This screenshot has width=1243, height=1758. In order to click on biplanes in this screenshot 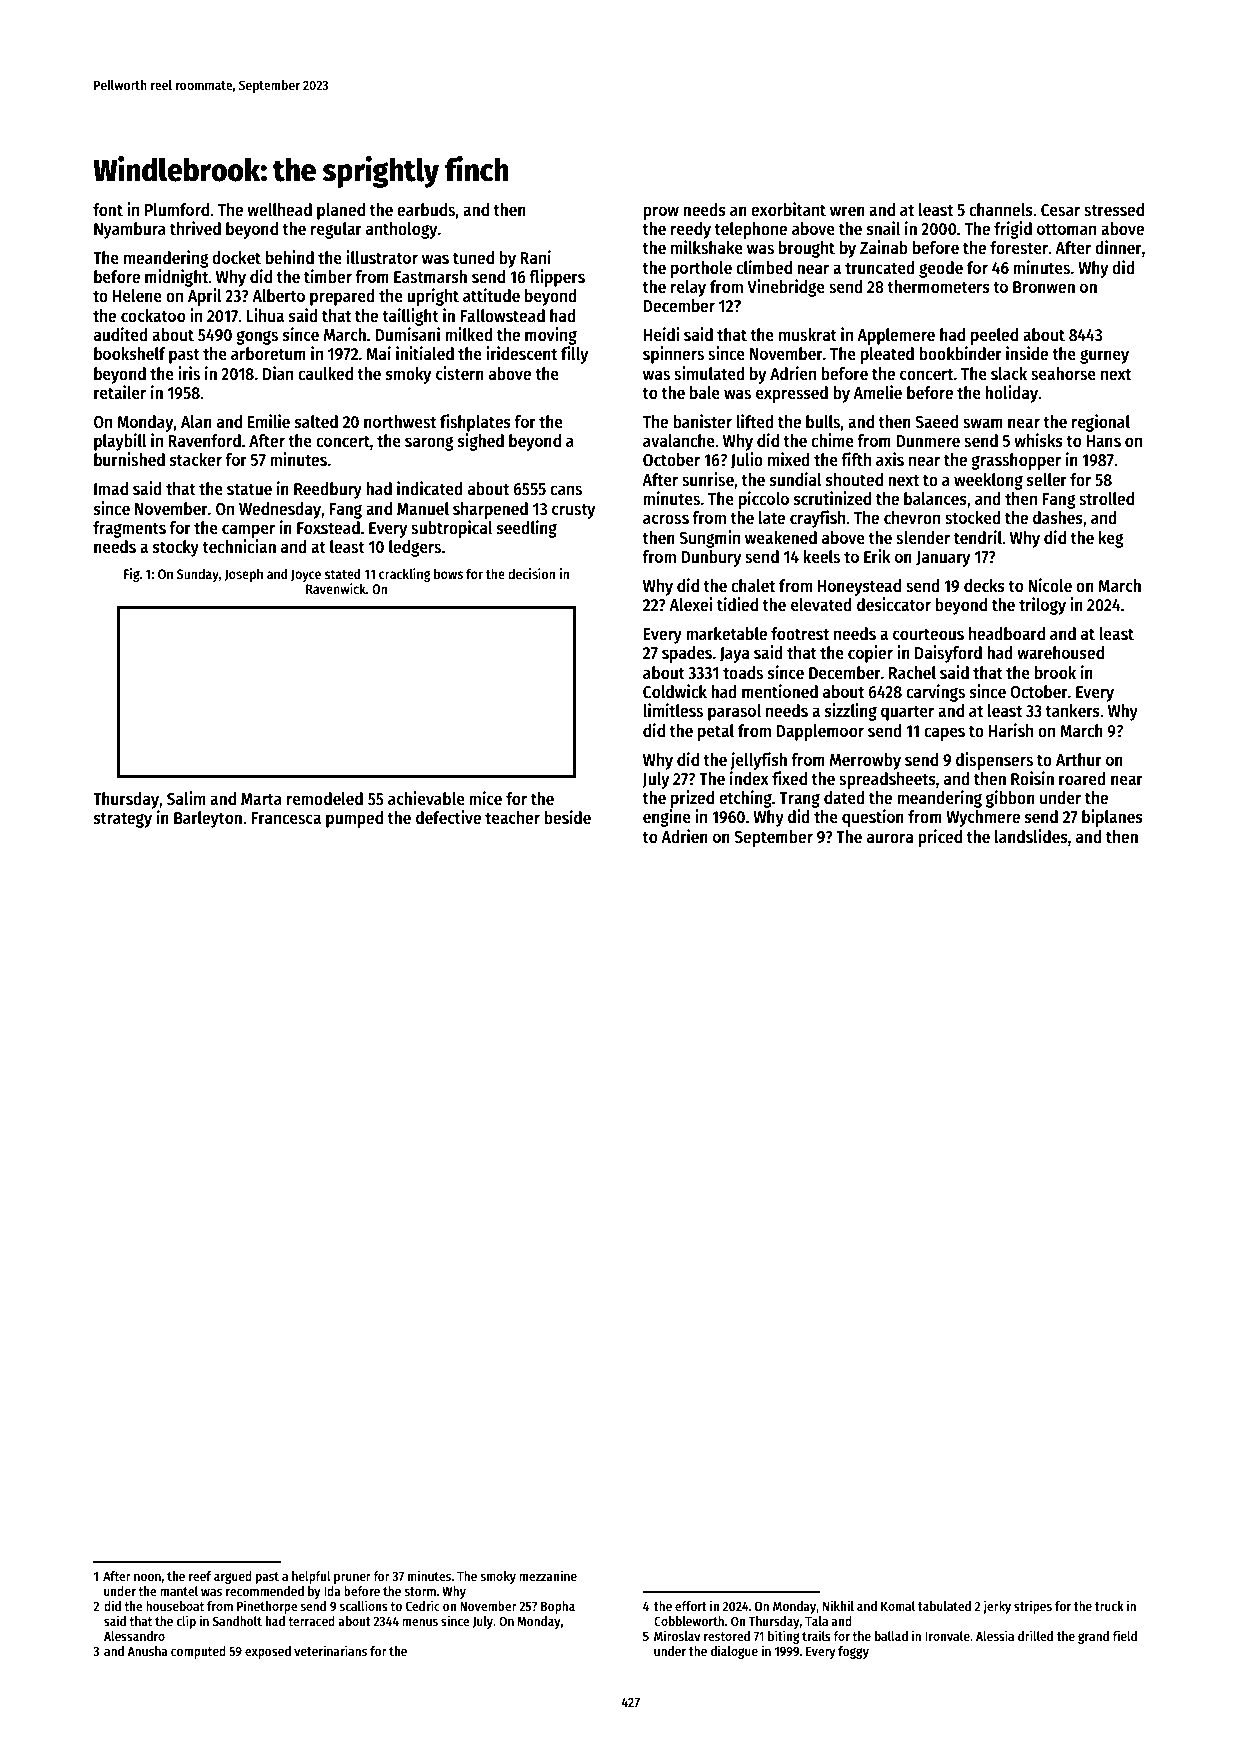, I will do `click(1112, 818)`.
